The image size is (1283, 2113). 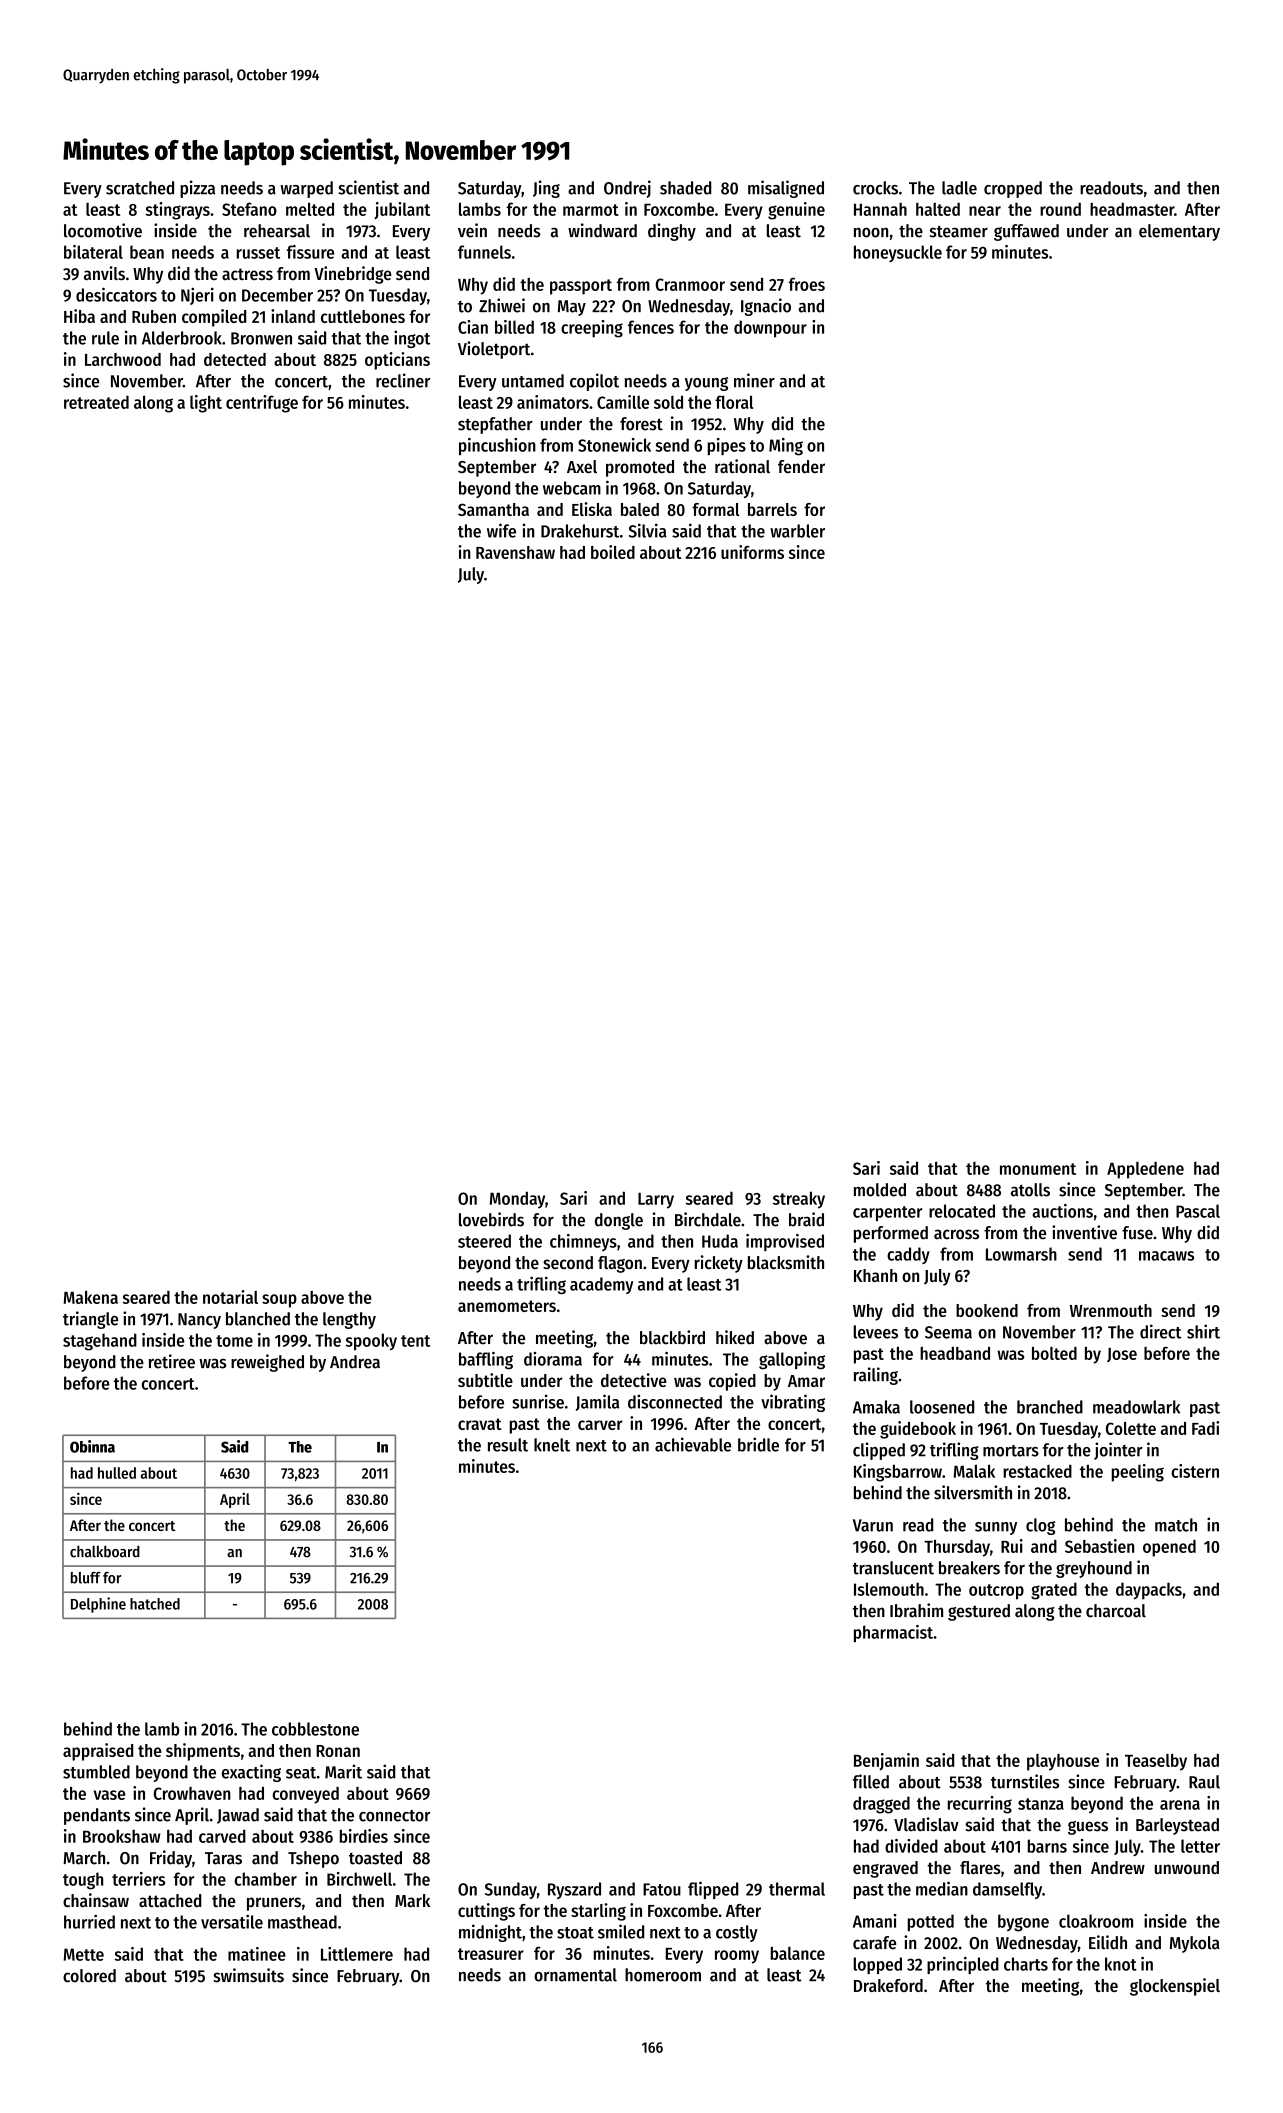 What do you see at coordinates (230, 1297) in the document?
I see `notarial` at bounding box center [230, 1297].
